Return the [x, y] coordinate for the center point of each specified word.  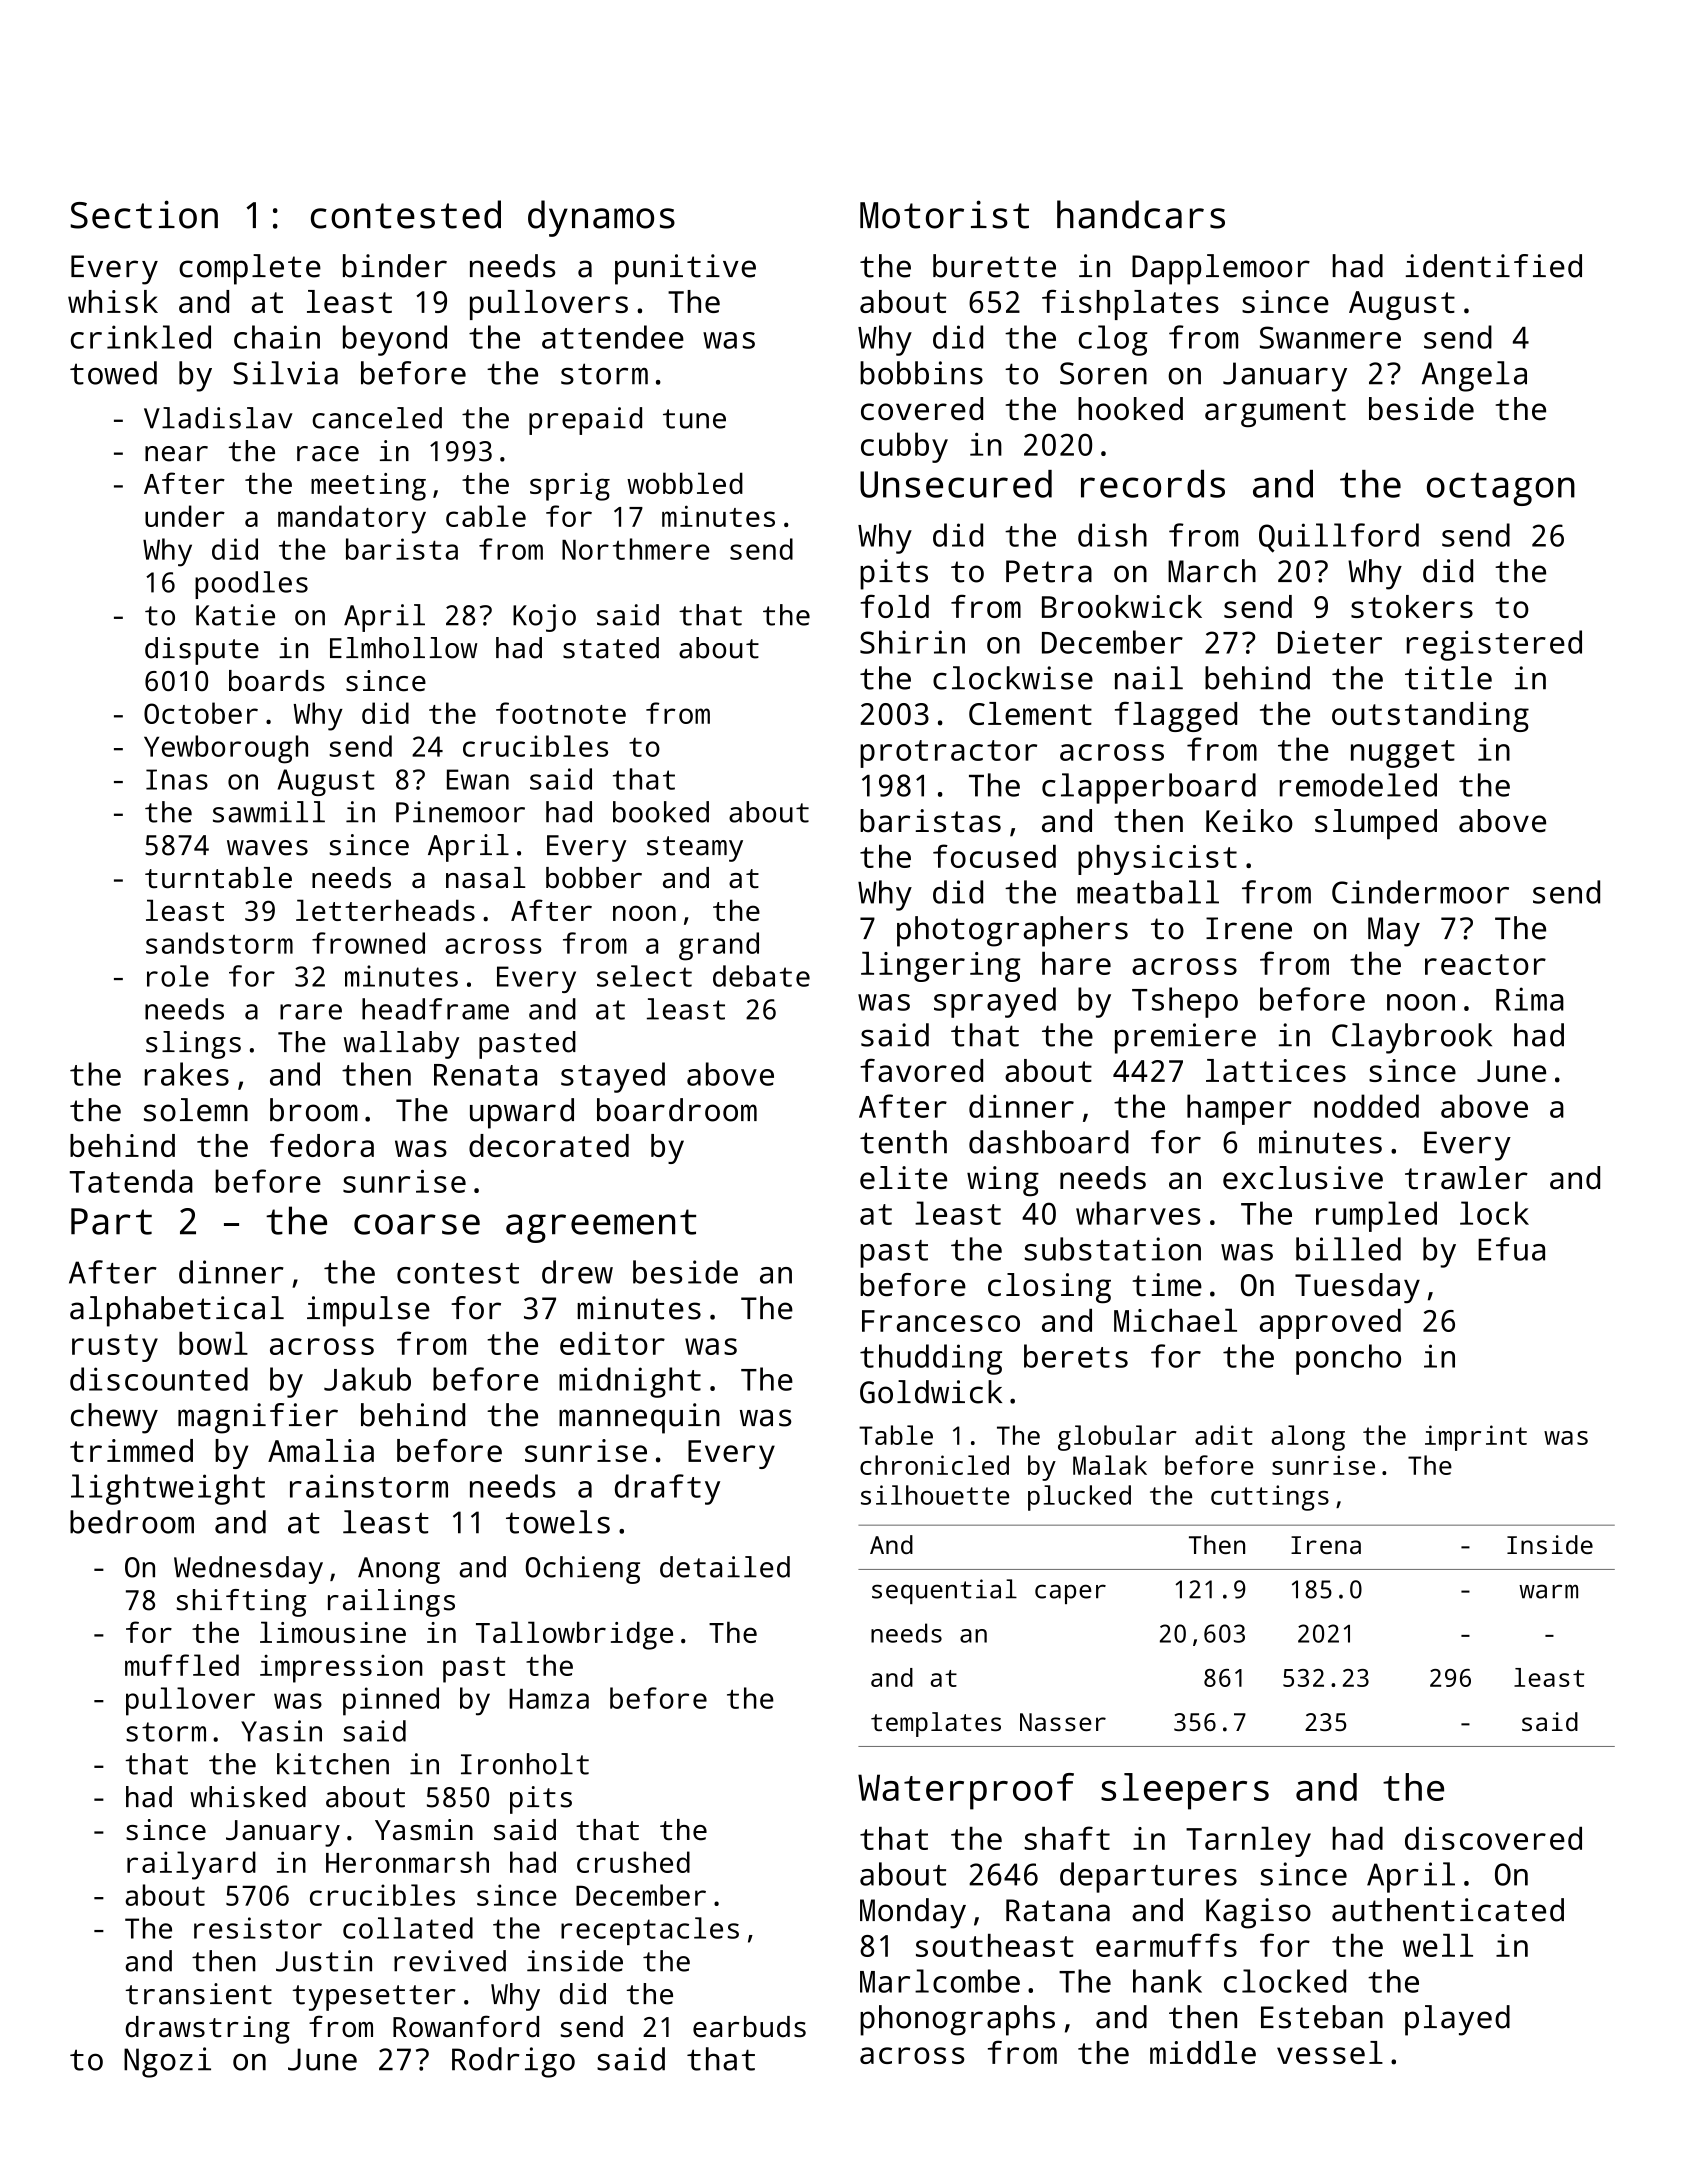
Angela [1474, 376]
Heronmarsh [407, 1862]
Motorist [944, 214]
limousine [333, 1632]
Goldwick [931, 1392]
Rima [1530, 999]
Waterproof [966, 1791]
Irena [1326, 1545]
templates [936, 1724]
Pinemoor [460, 812]
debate [761, 976]
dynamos [601, 218]
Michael [1175, 1320]
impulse [368, 1311]
